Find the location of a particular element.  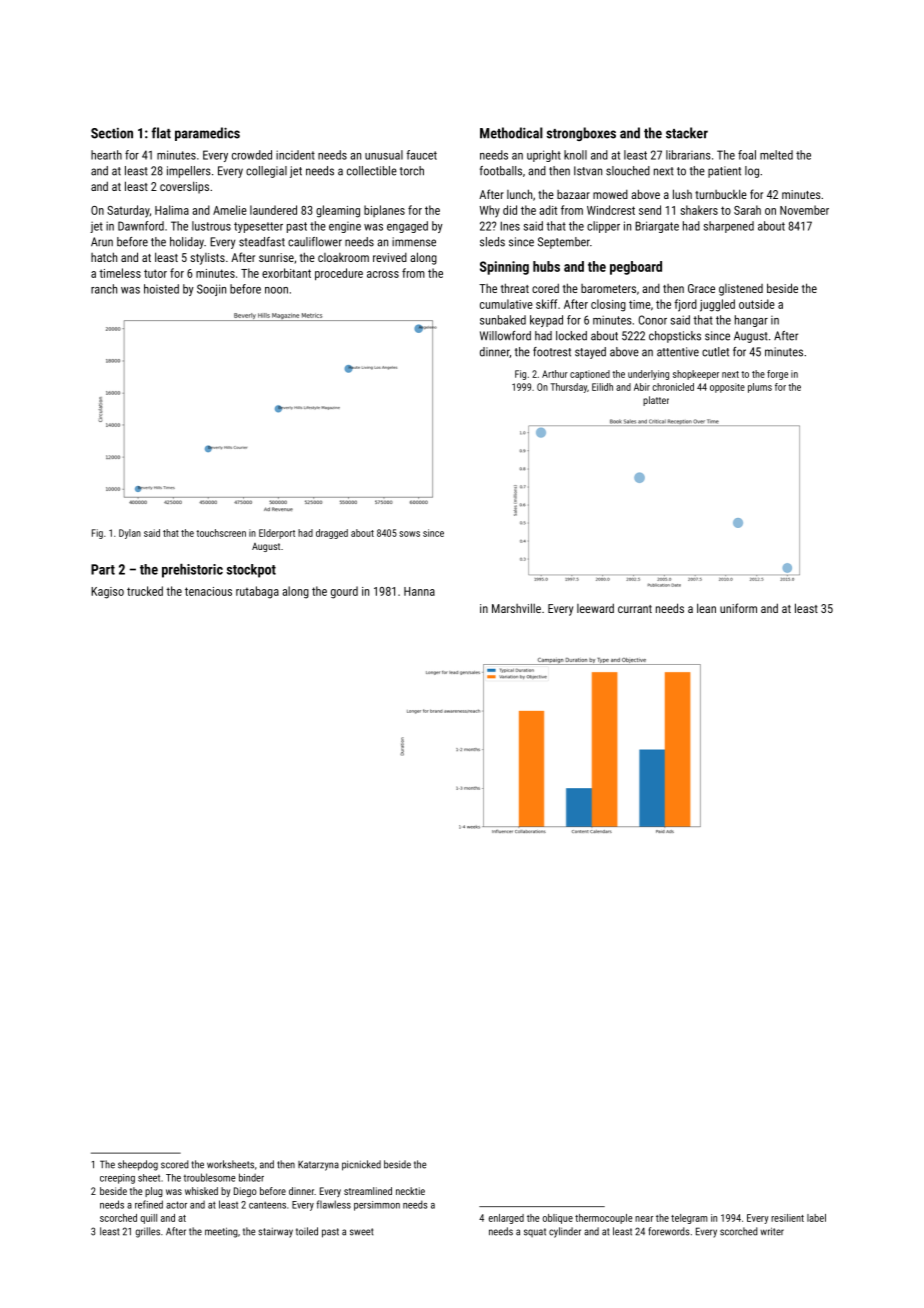

Kagiso is located at coordinates (107, 593).
